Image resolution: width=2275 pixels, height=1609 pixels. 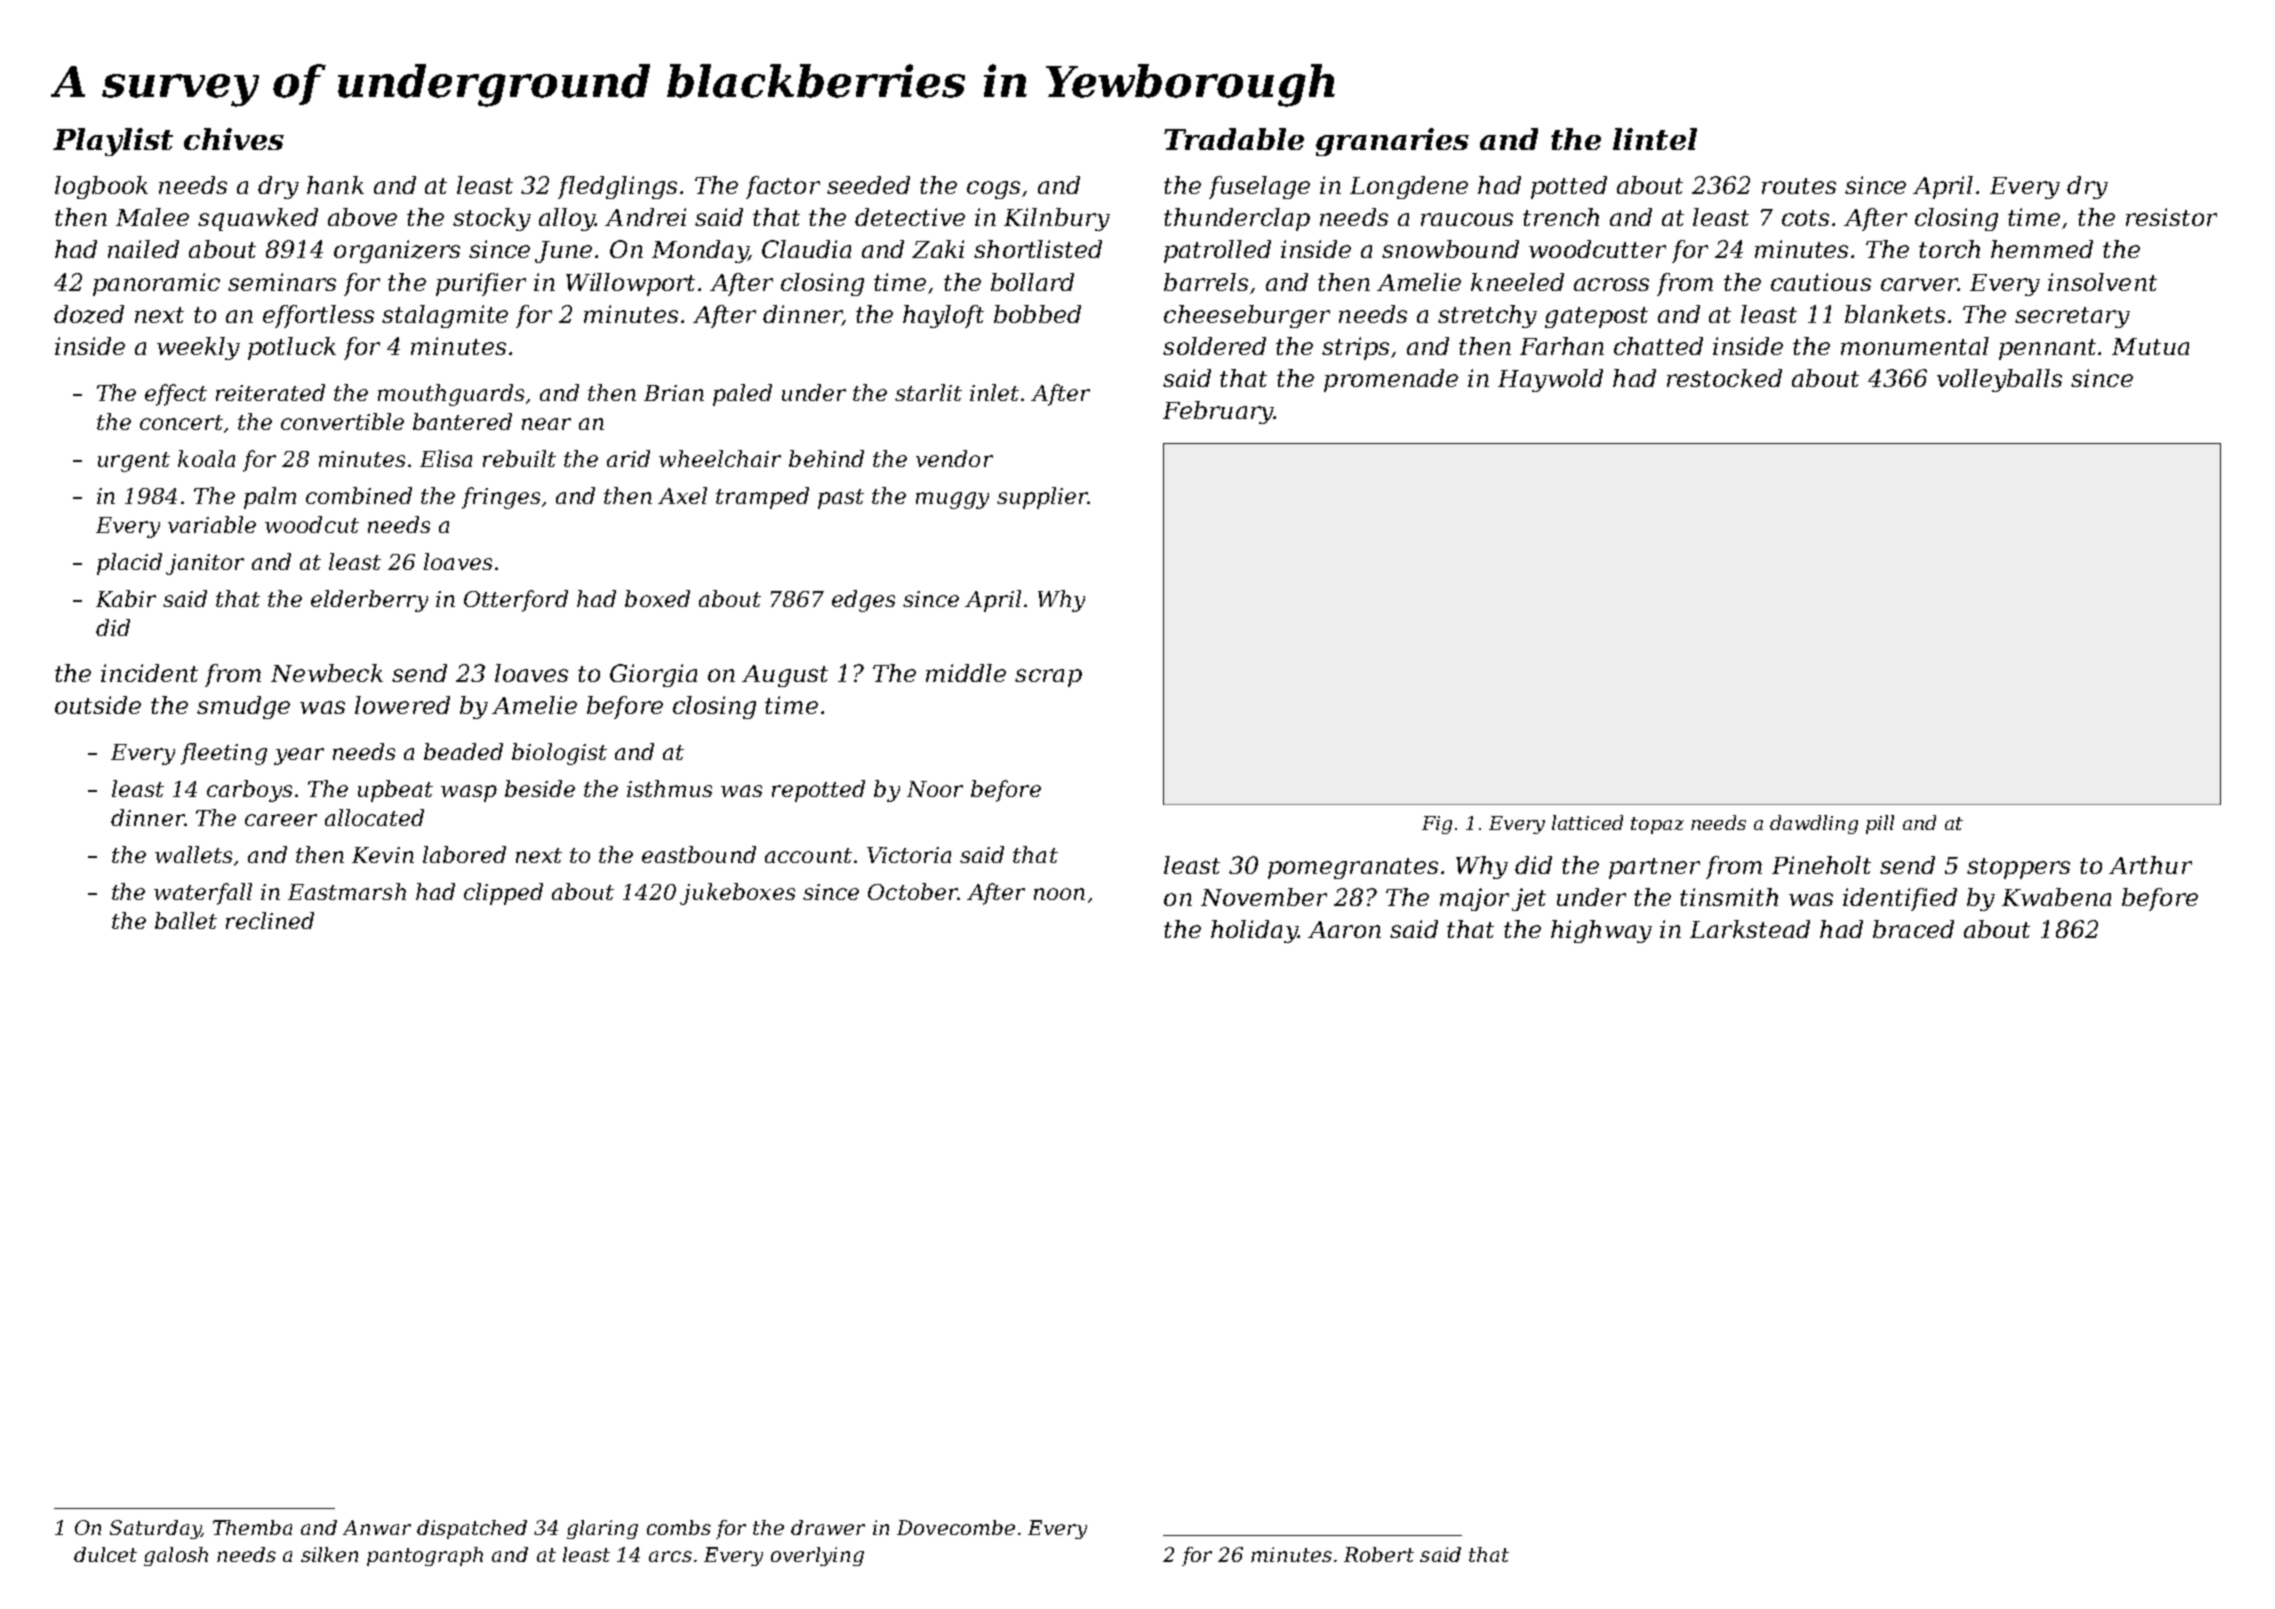 What do you see at coordinates (258, 219) in the screenshot?
I see `squawked` at bounding box center [258, 219].
